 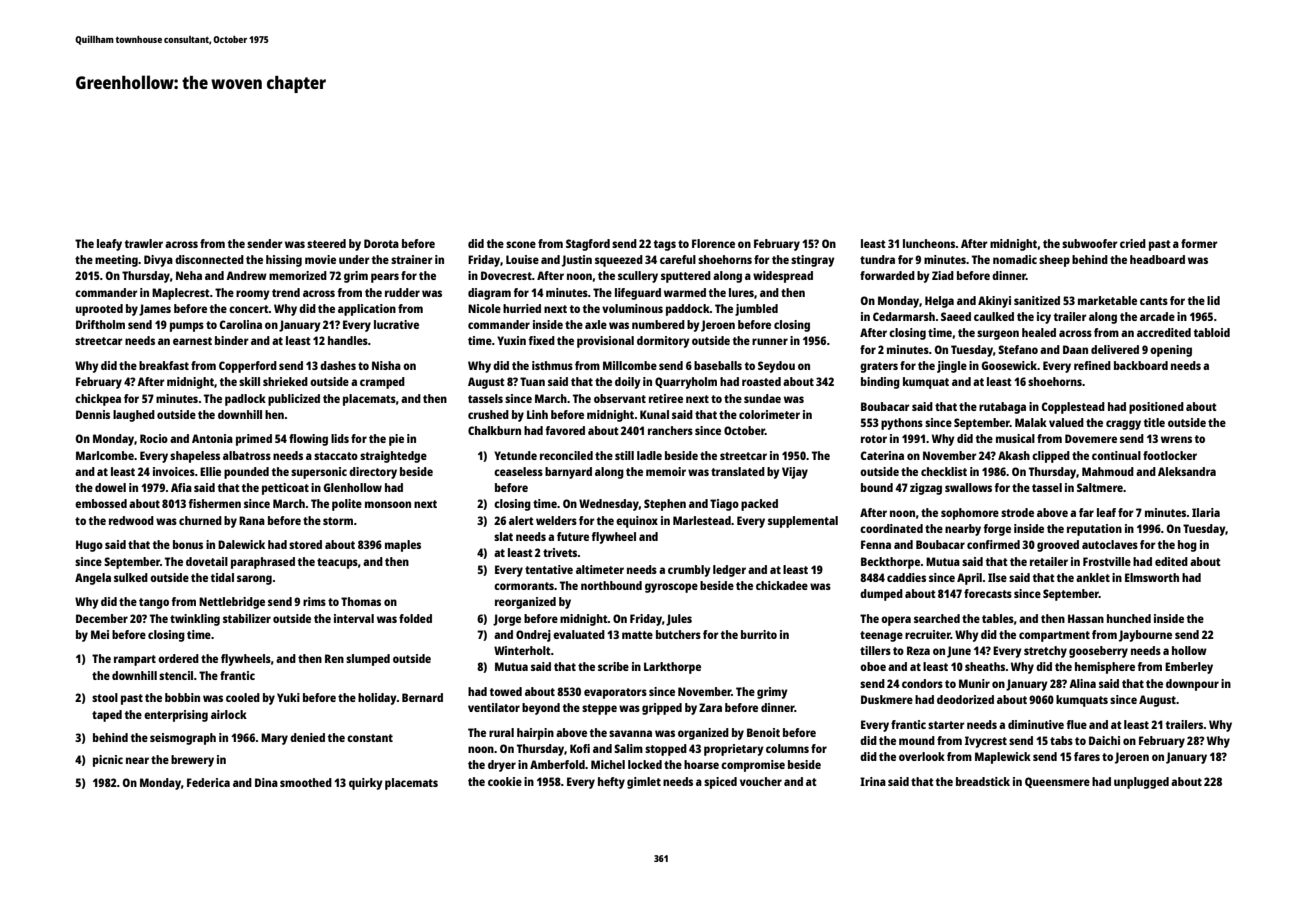 What do you see at coordinates (247, 618) in the image?
I see `stabilizer` at bounding box center [247, 618].
